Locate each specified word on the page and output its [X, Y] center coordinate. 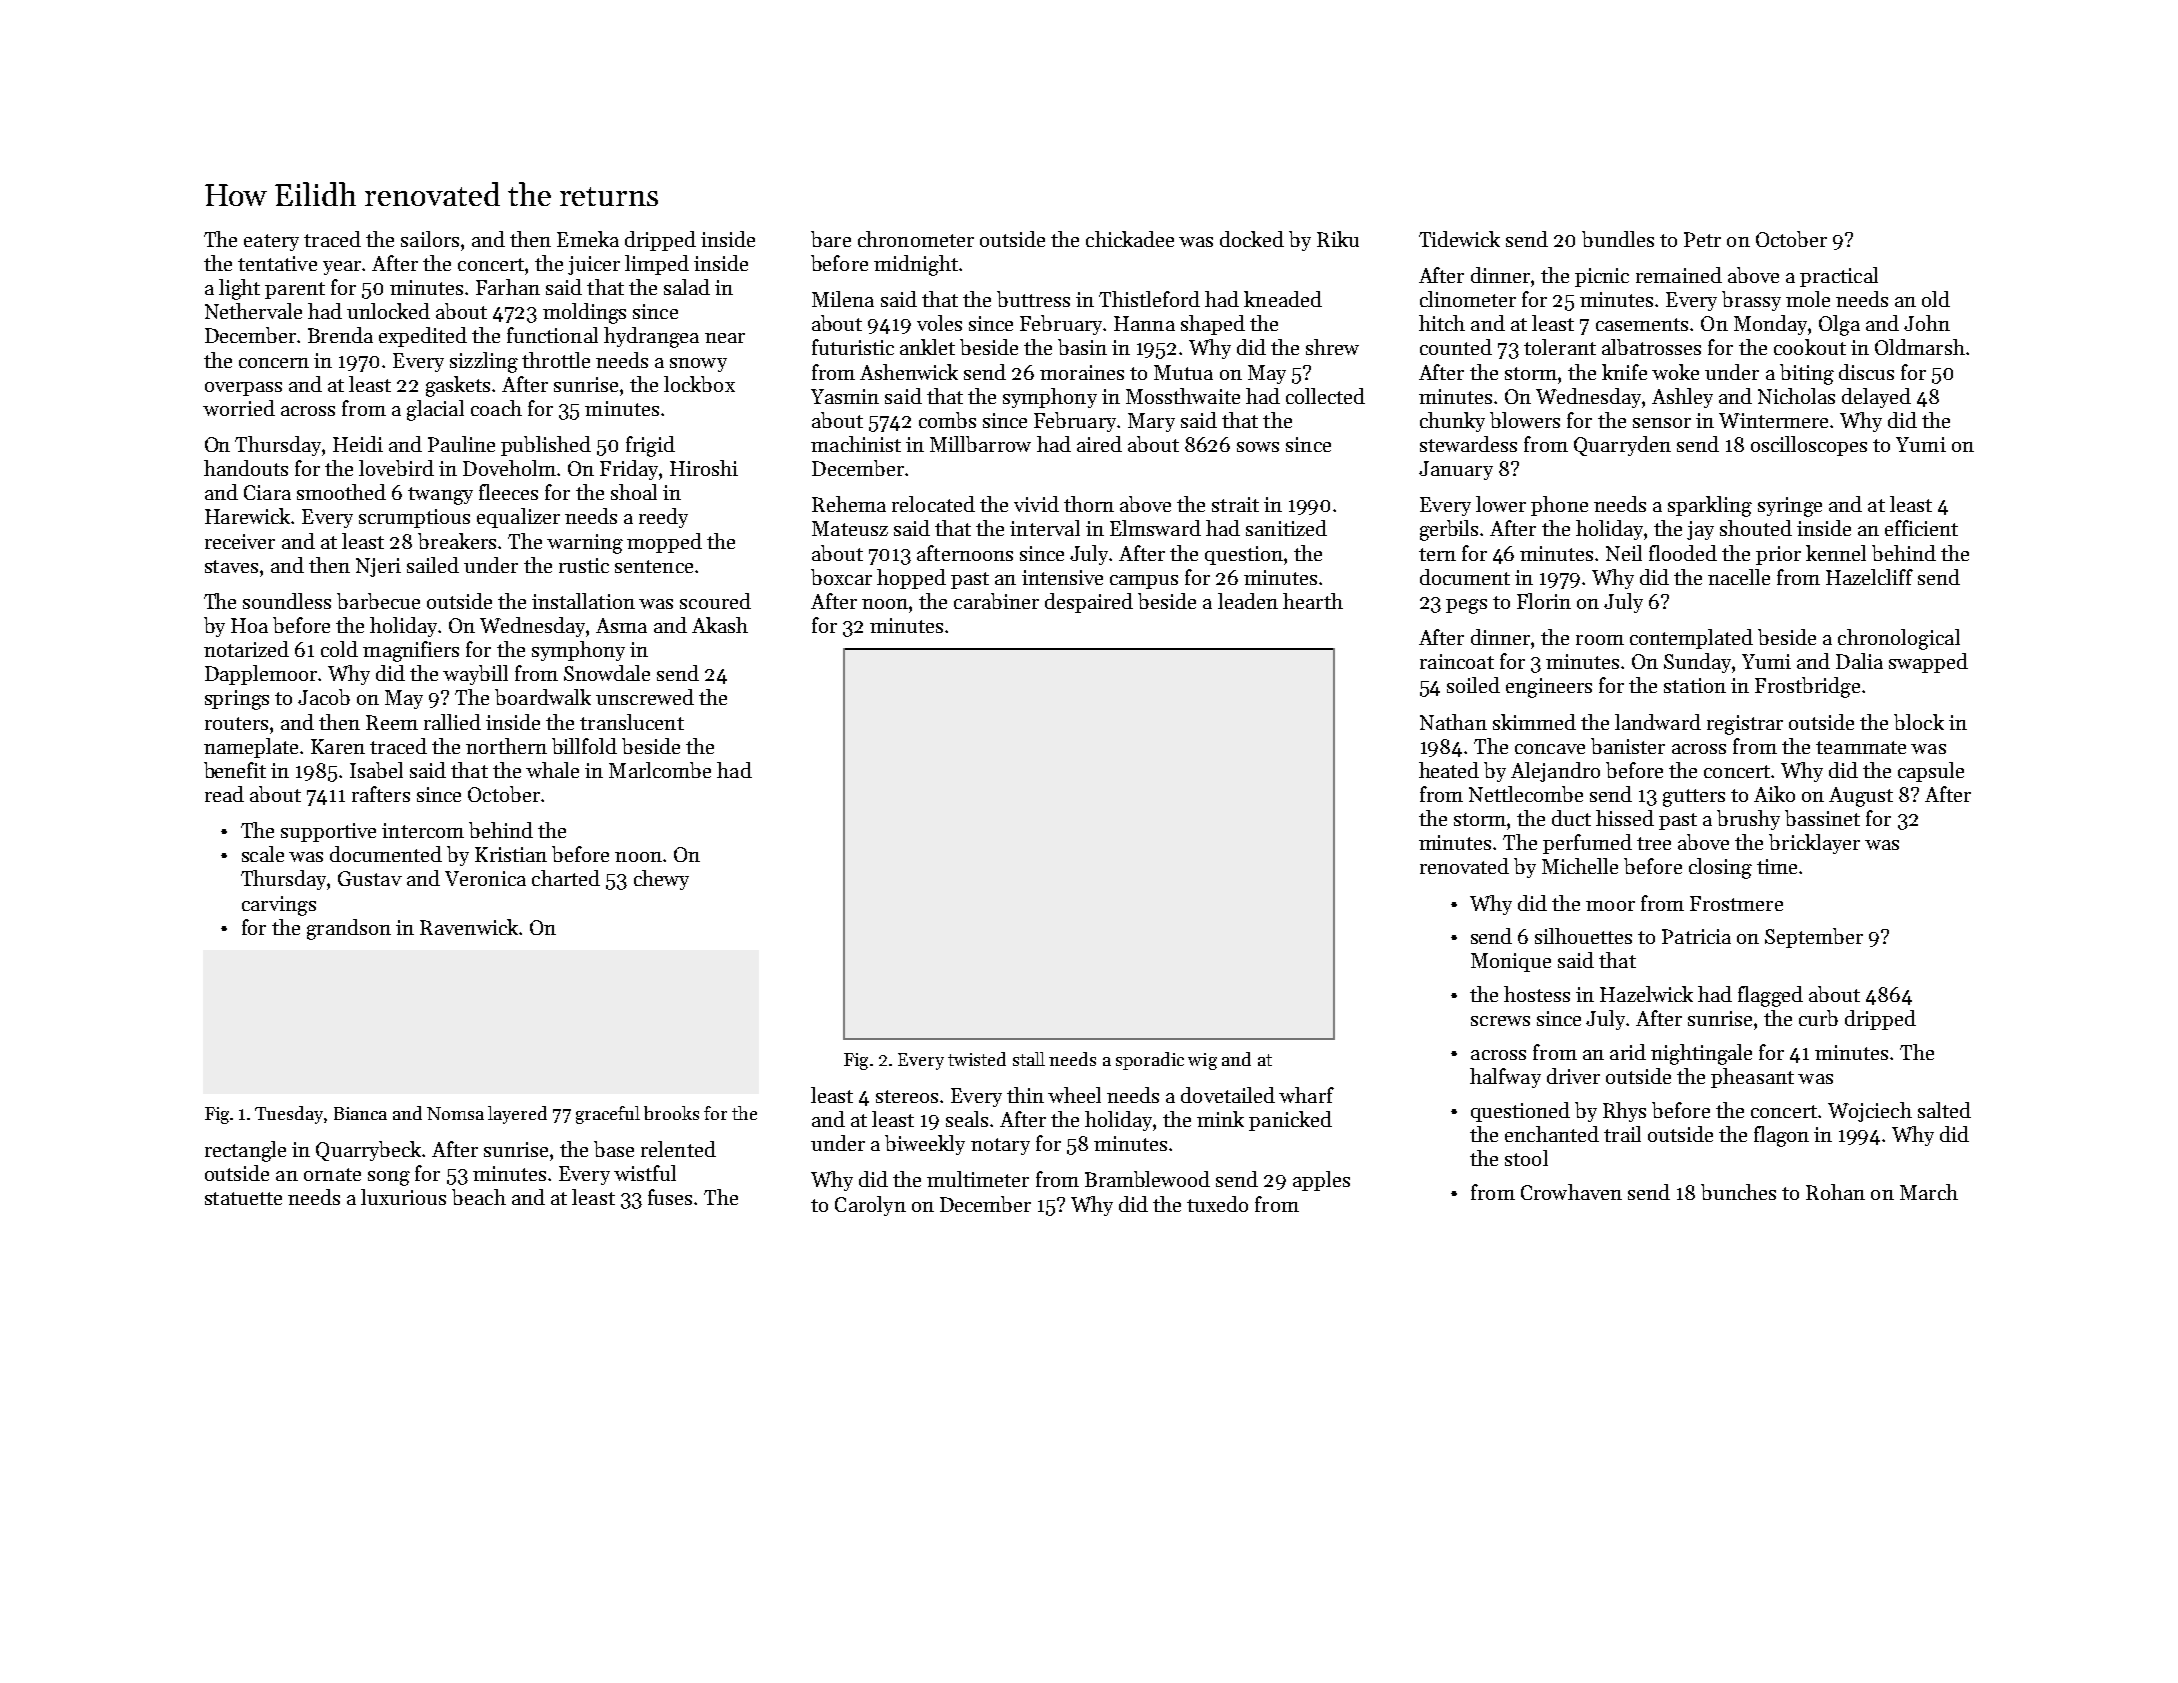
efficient [1921, 528]
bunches [1738, 1192]
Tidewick [1459, 239]
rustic [584, 565]
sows [1258, 447]
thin [1025, 1095]
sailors [430, 239]
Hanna [1144, 323]
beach [479, 1197]
